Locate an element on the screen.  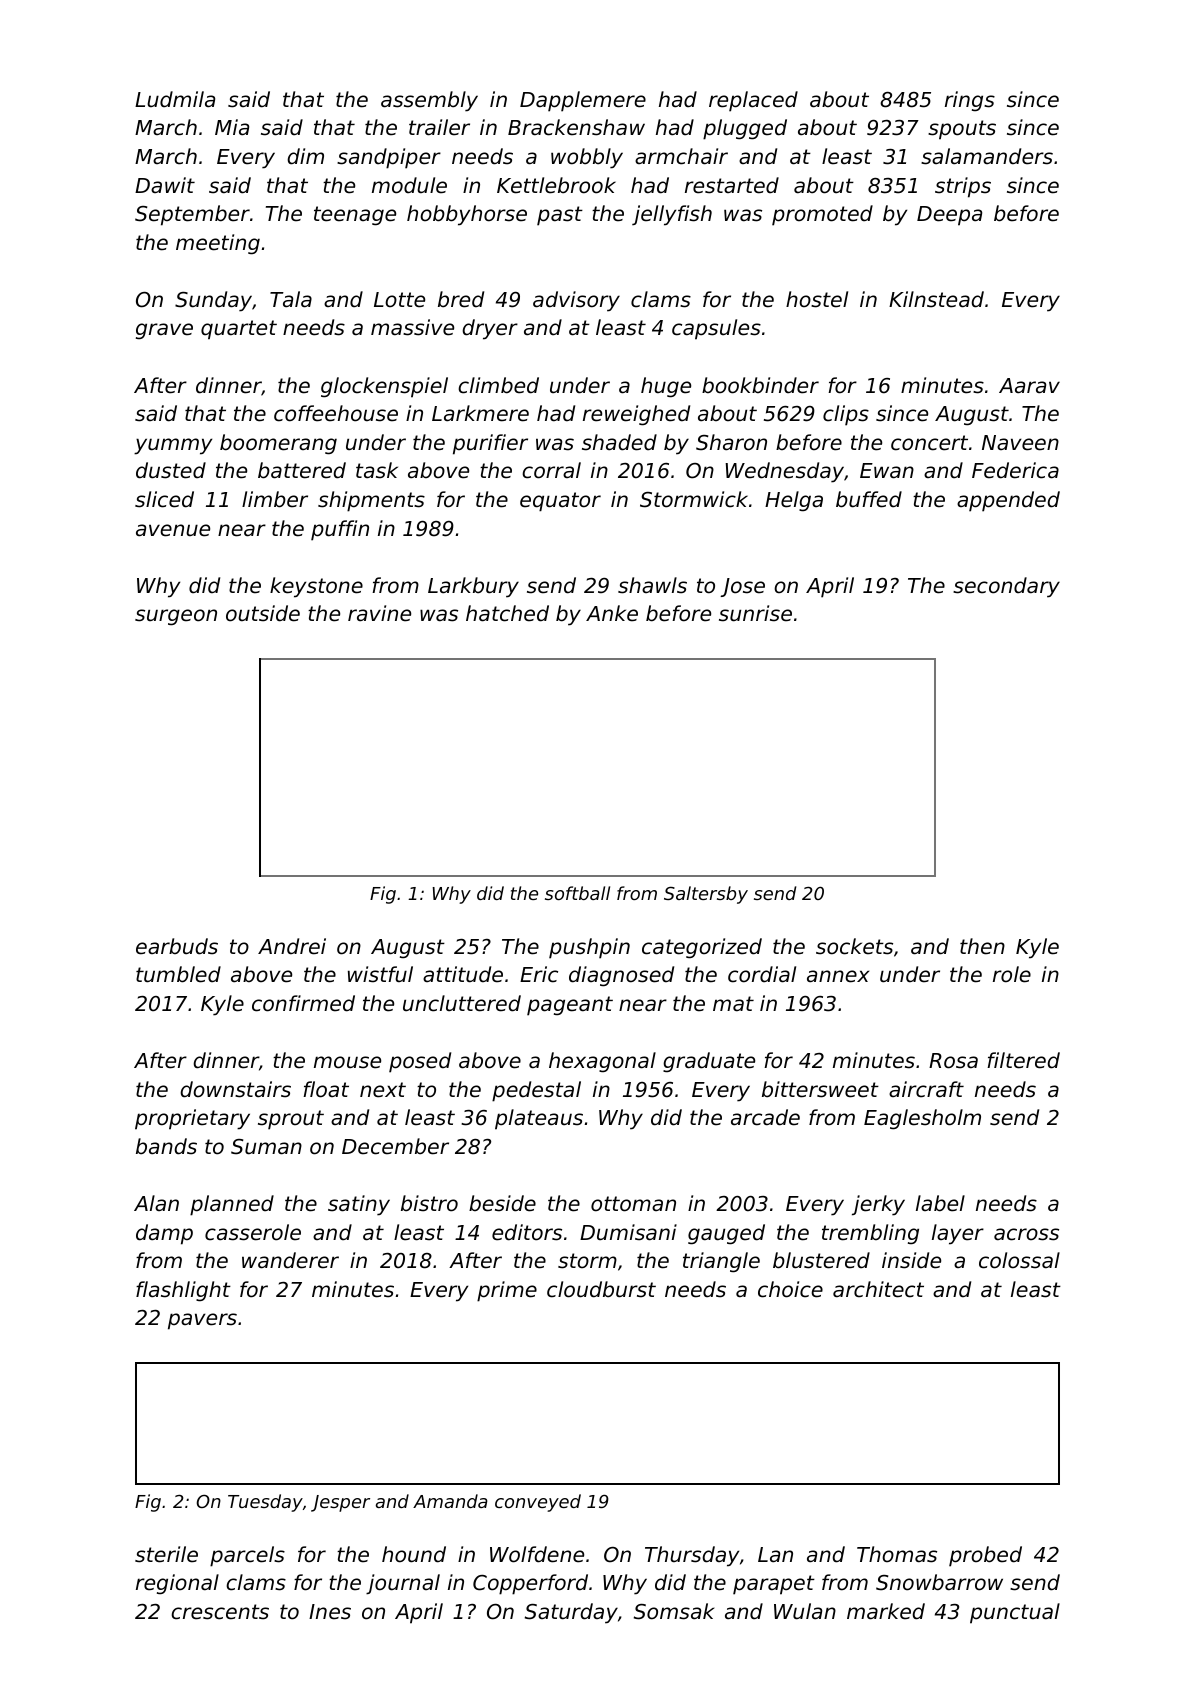
Rosa is located at coordinates (953, 1061).
